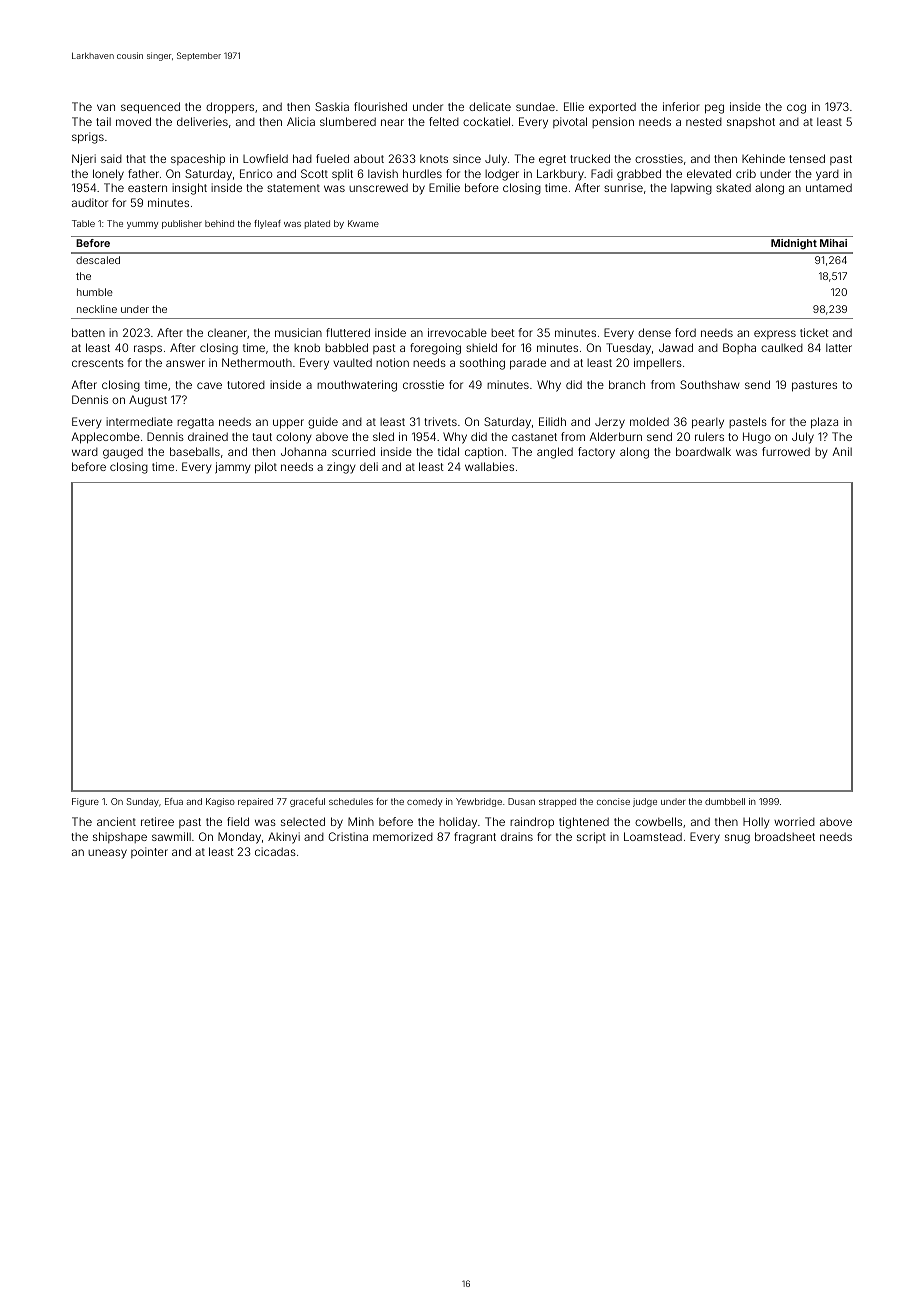  I want to click on sequenced, so click(150, 108).
